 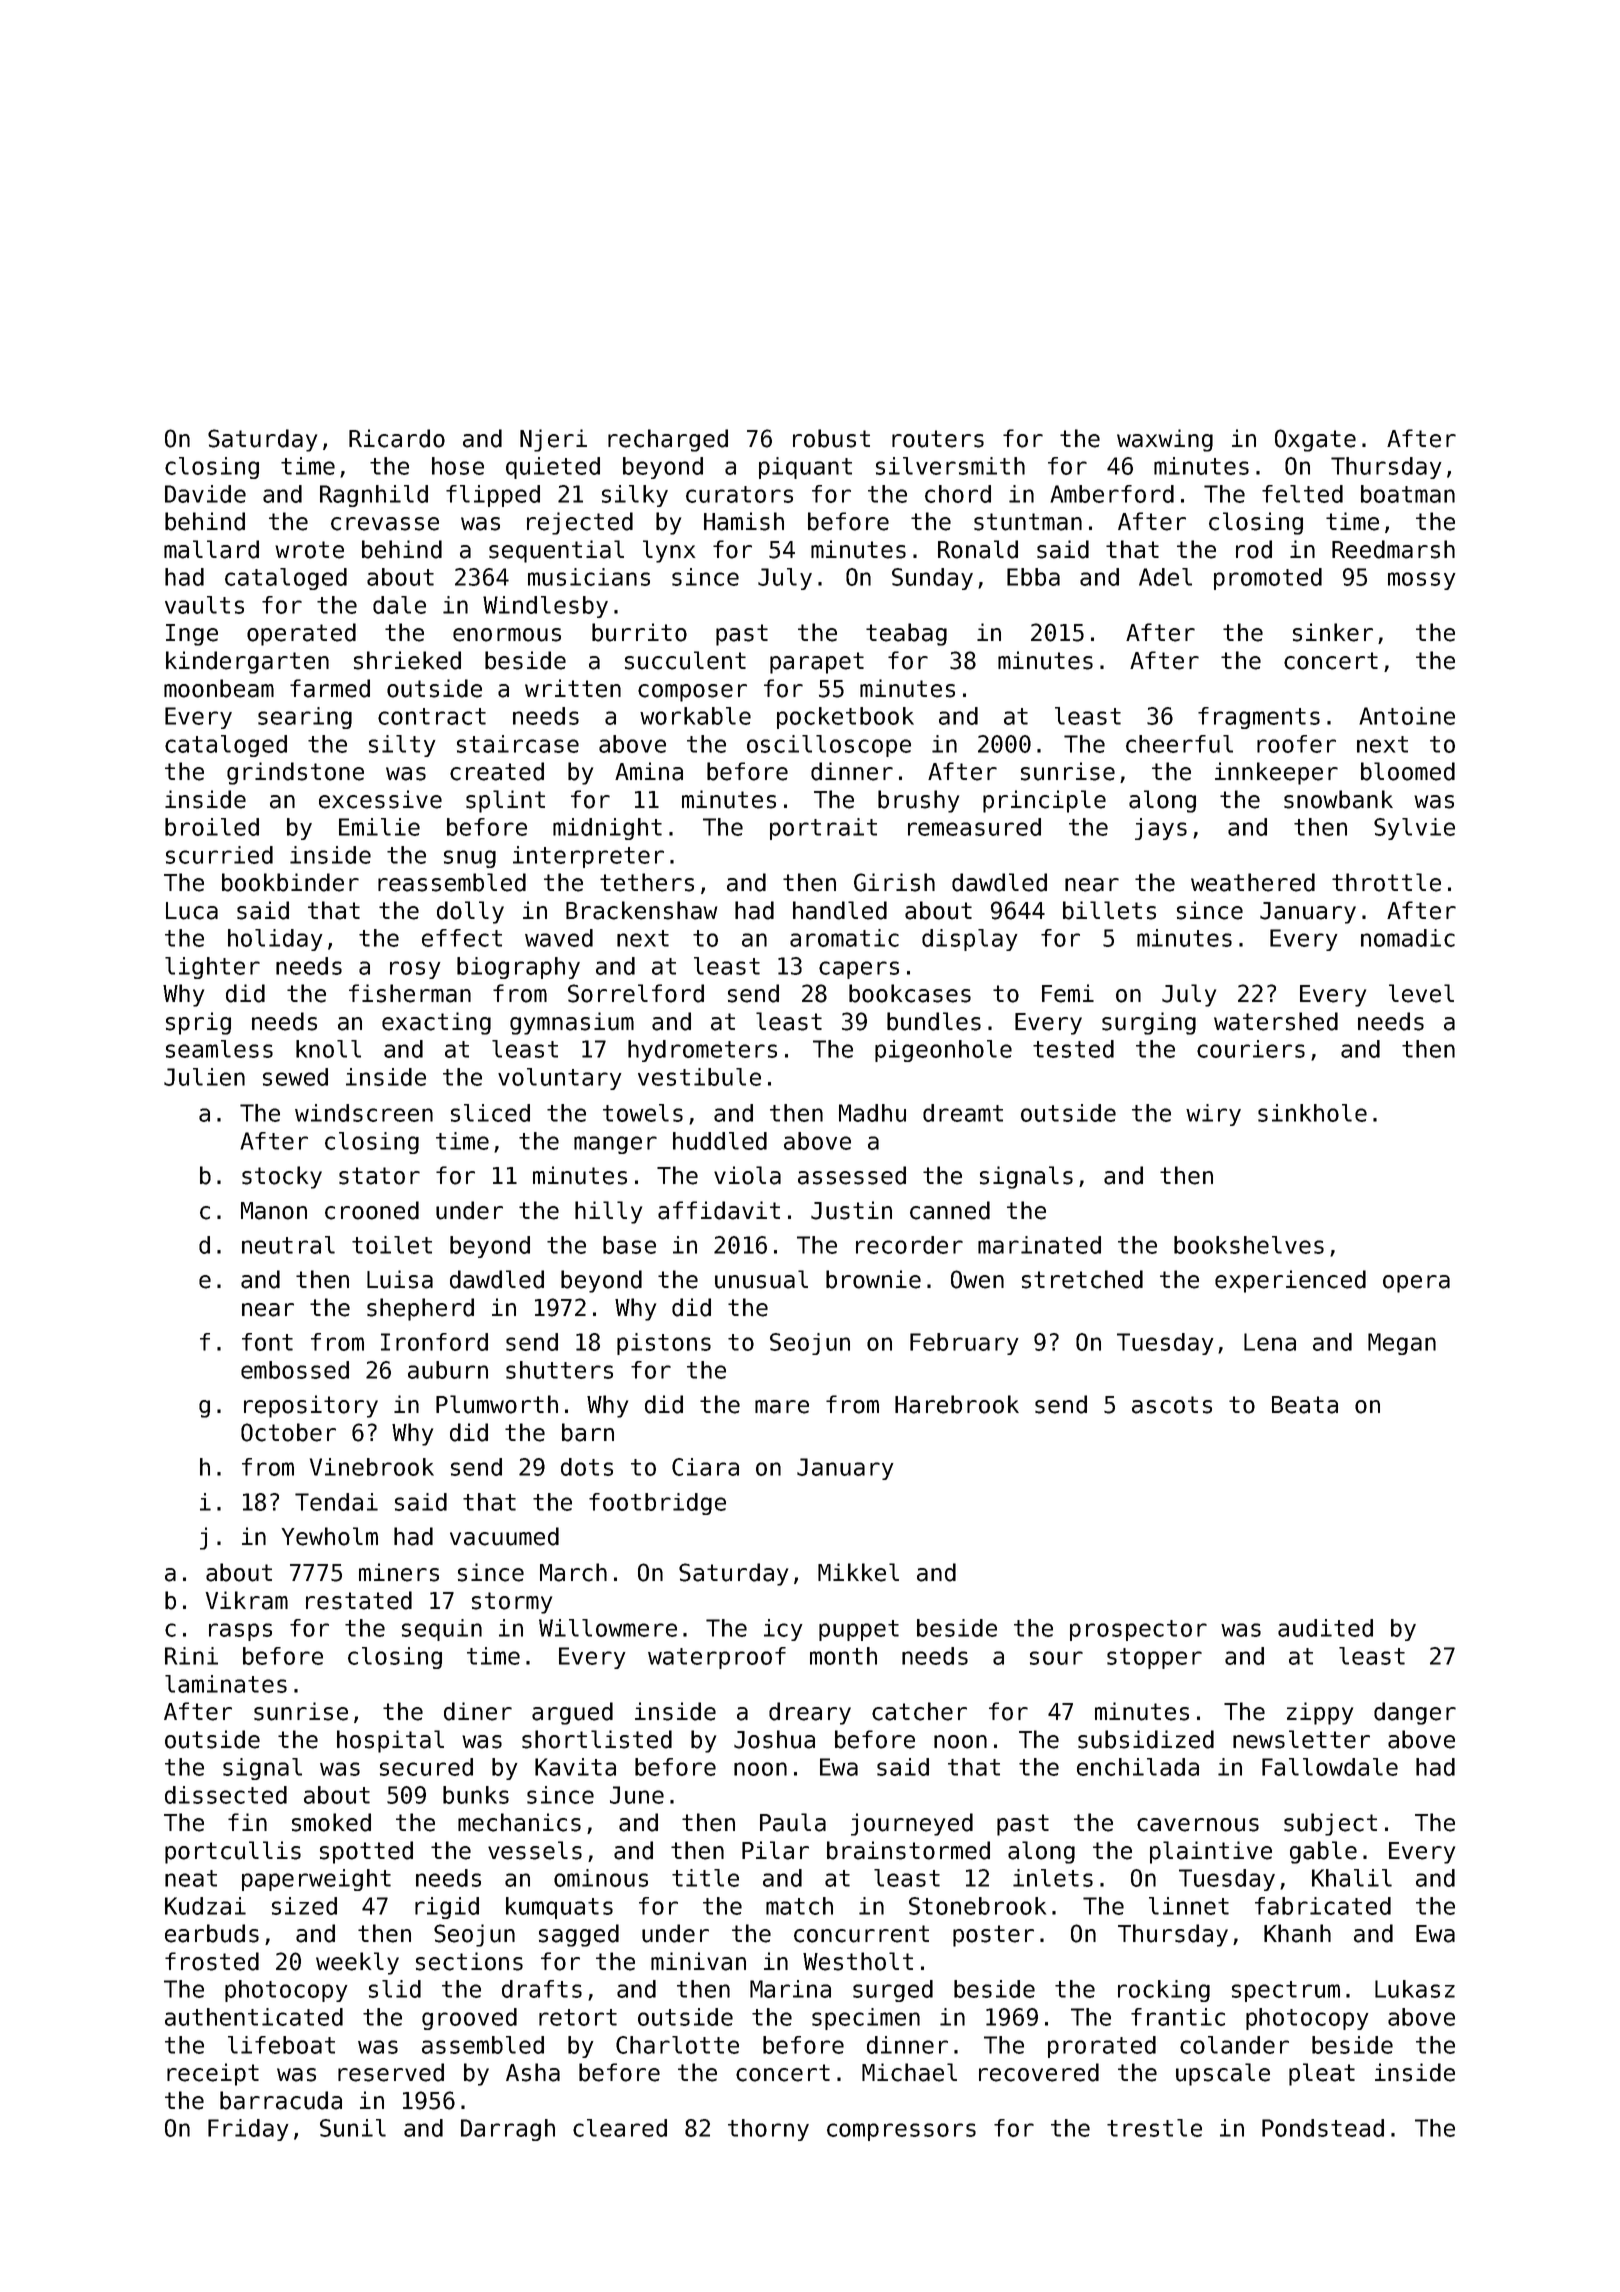 What do you see at coordinates (901, 2132) in the document?
I see `compressors` at bounding box center [901, 2132].
